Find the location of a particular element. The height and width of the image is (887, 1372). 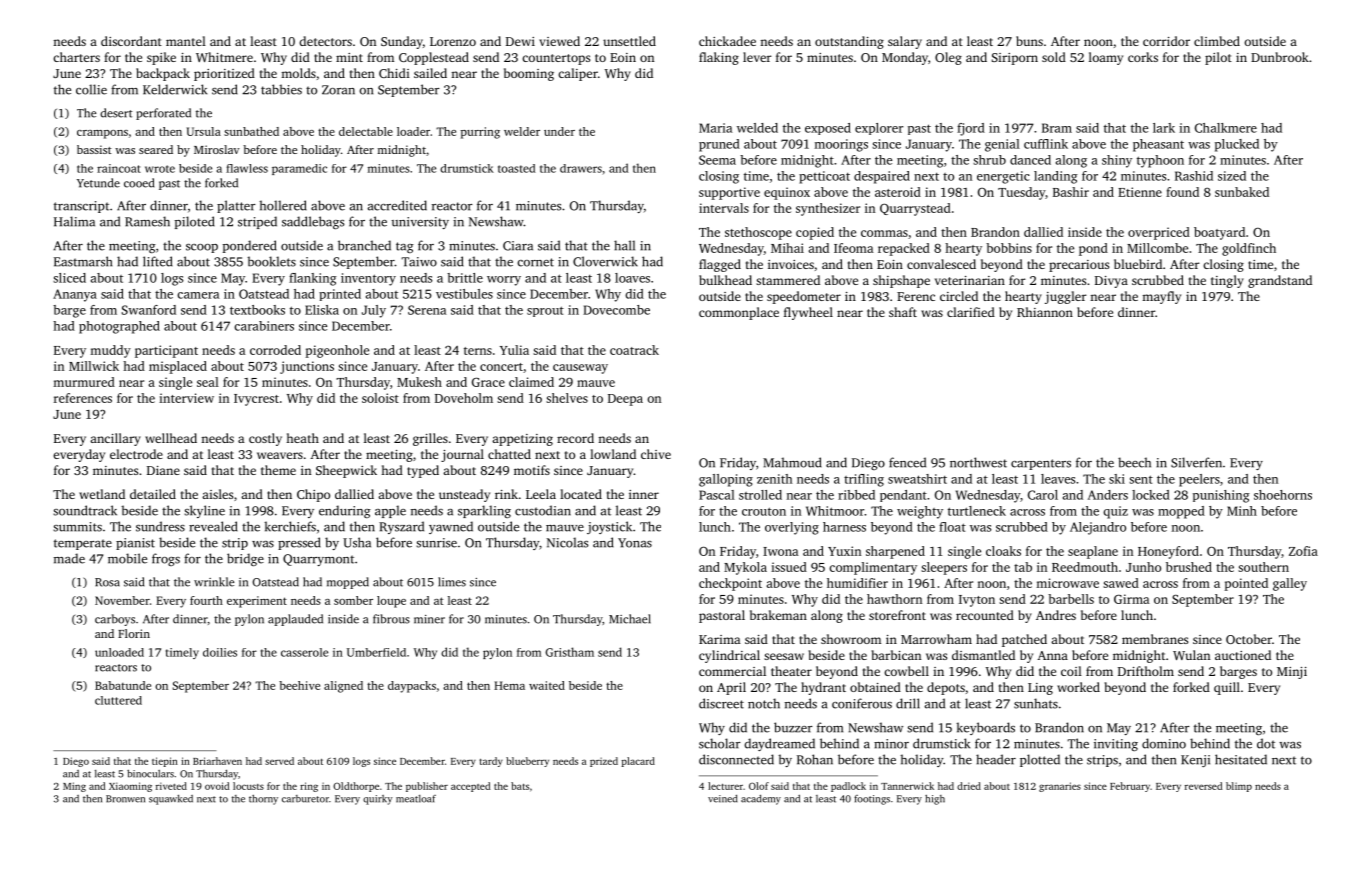

Silverfen is located at coordinates (1196, 462).
